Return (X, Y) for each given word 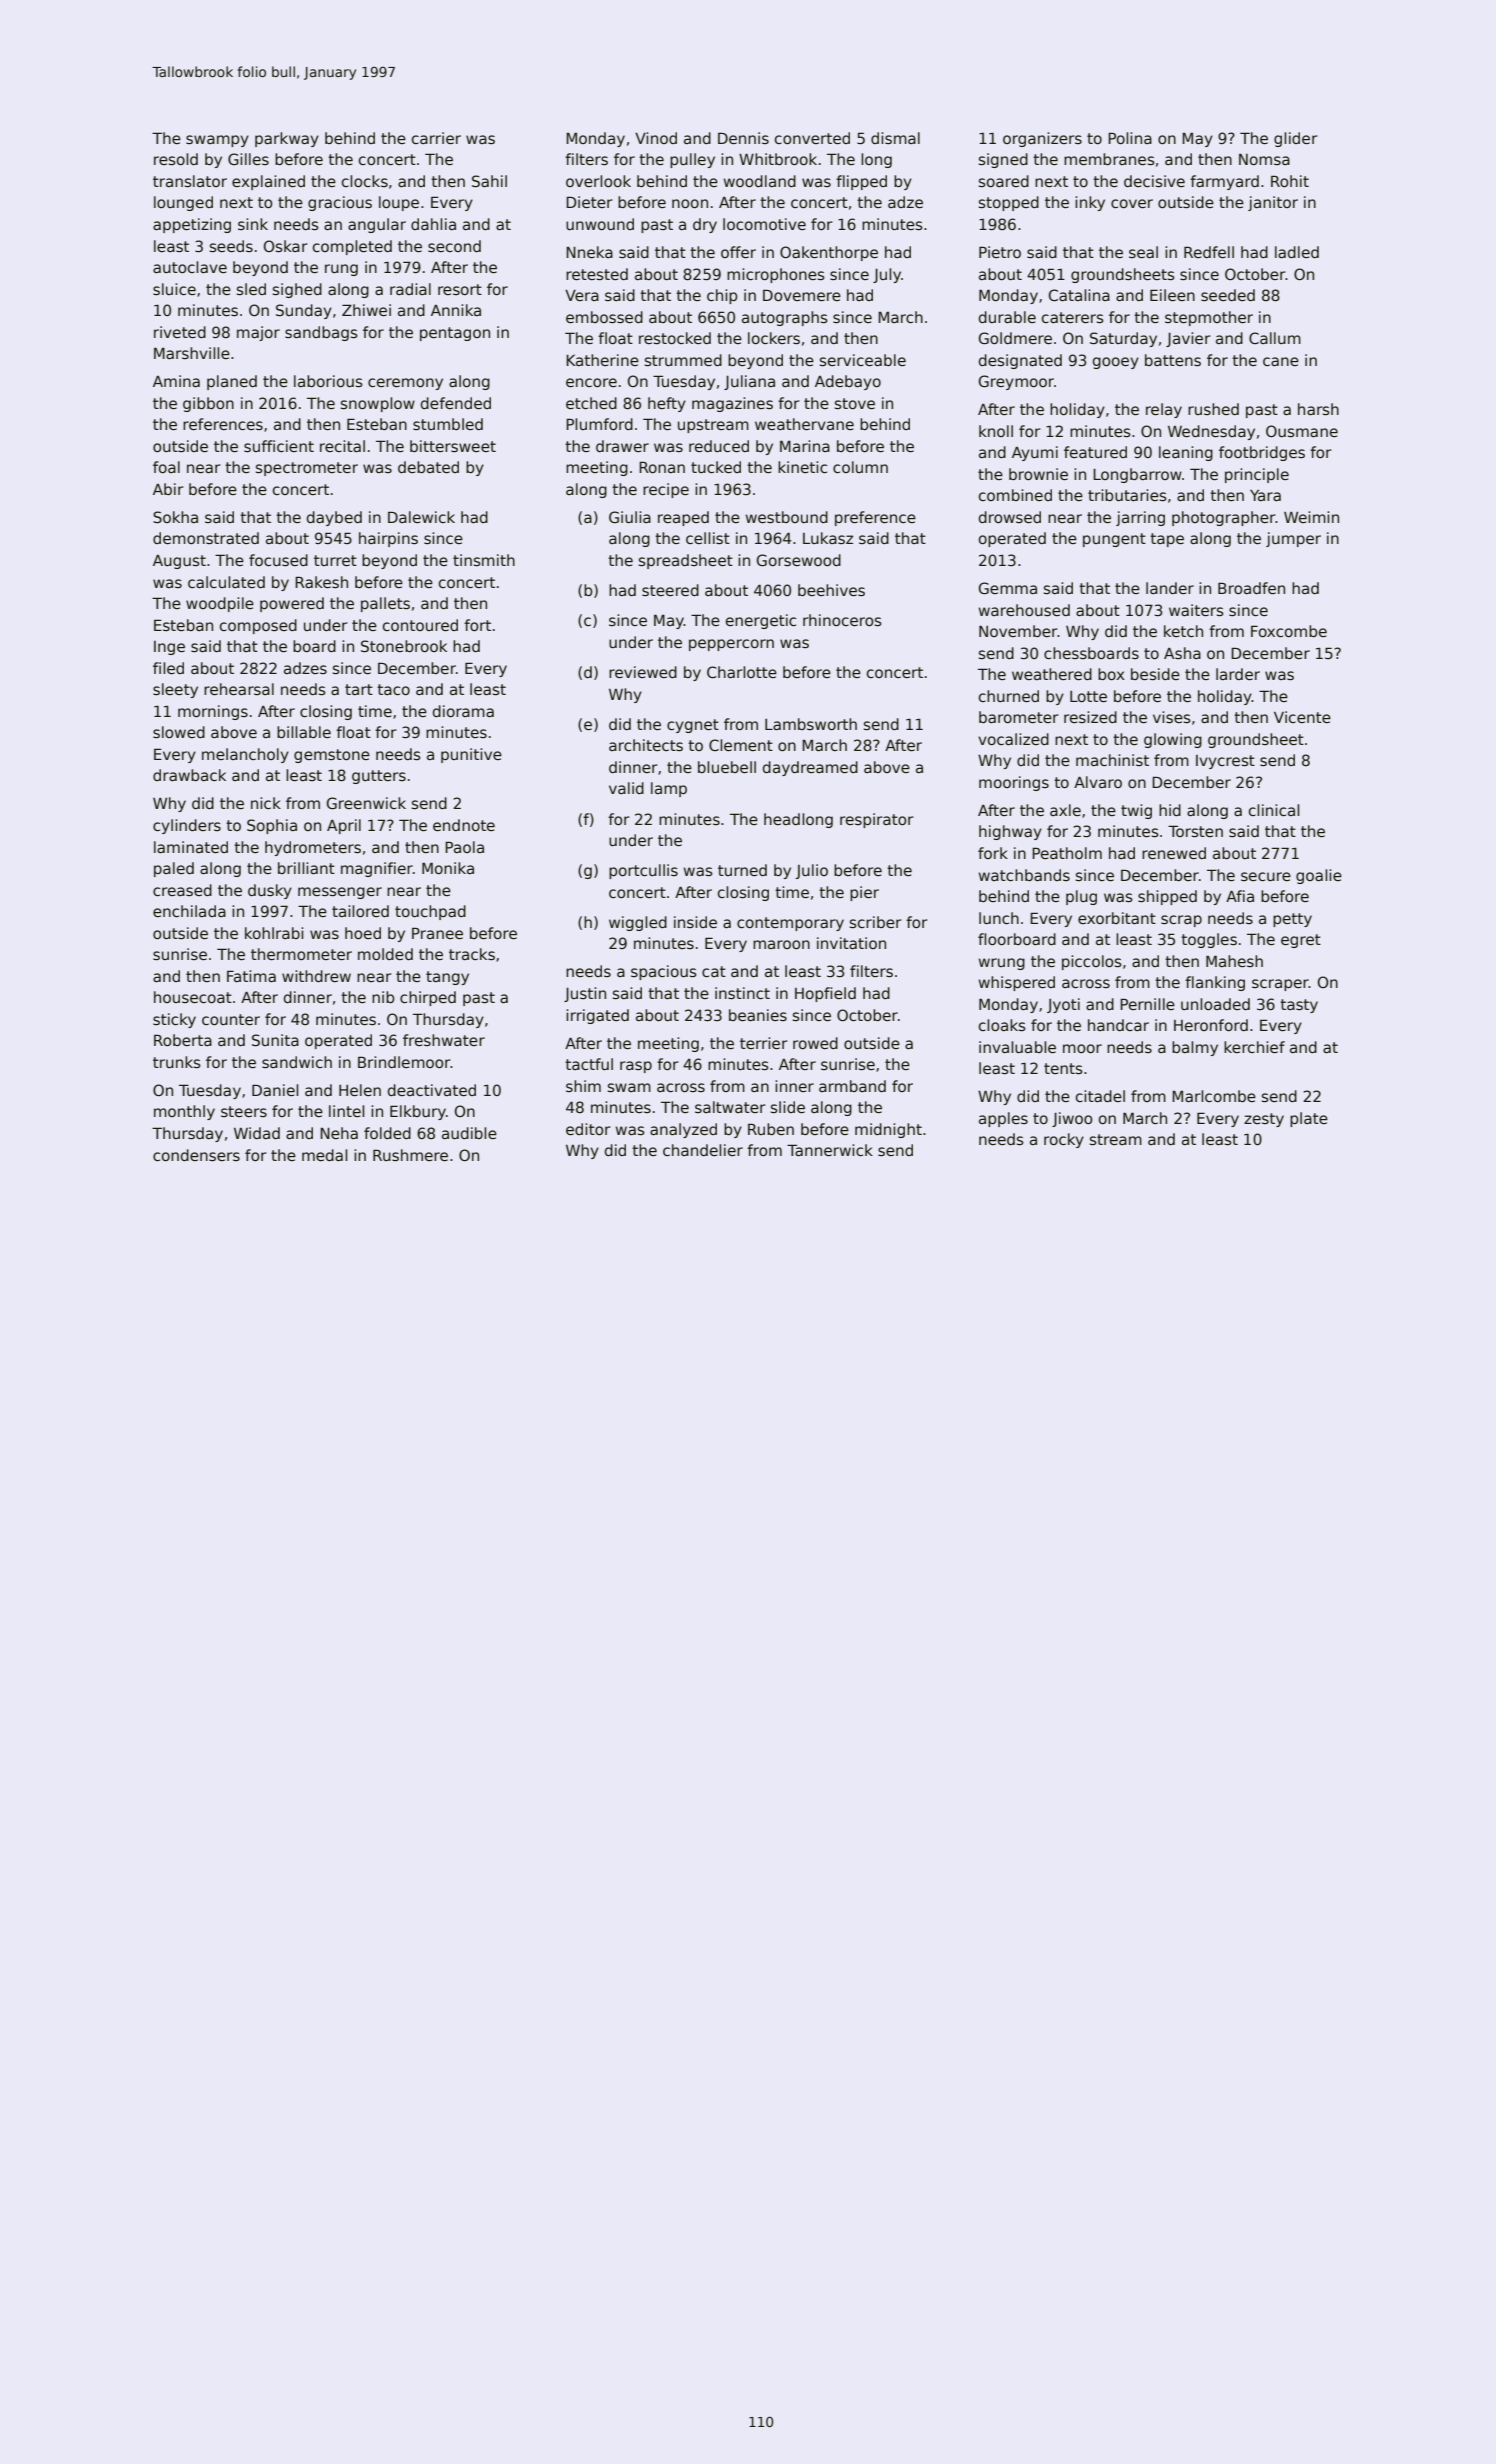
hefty (667, 404)
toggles (1209, 940)
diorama (463, 711)
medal (325, 1155)
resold (176, 159)
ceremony (405, 384)
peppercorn (731, 645)
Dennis (743, 138)
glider (1296, 139)
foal (166, 467)
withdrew (316, 976)
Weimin (1311, 517)
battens (1173, 360)
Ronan (662, 467)
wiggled (638, 923)
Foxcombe (1289, 631)
